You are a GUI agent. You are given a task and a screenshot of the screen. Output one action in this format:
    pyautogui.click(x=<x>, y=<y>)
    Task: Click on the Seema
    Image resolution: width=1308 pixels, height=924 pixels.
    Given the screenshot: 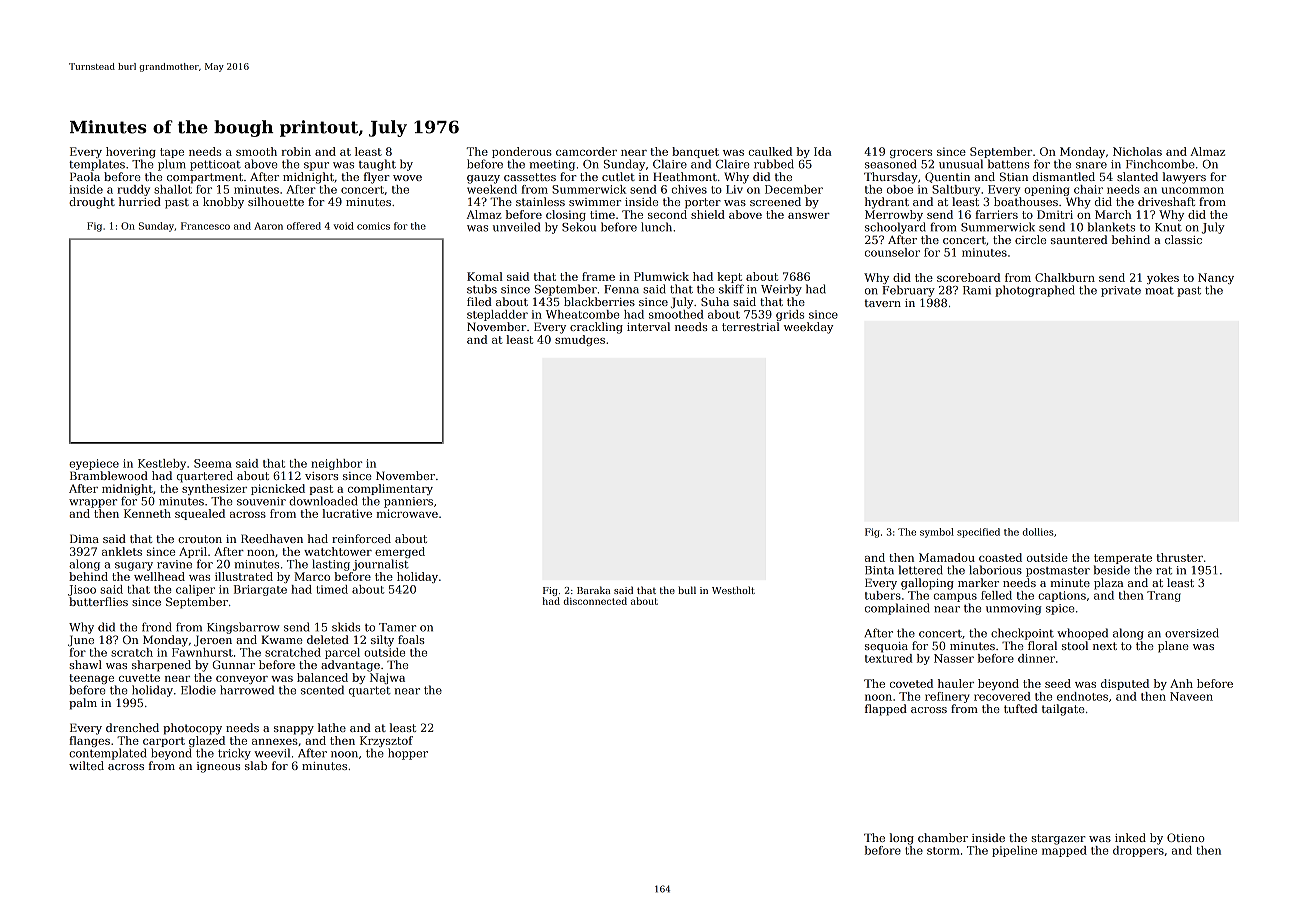 What is the action you would take?
    pyautogui.click(x=213, y=463)
